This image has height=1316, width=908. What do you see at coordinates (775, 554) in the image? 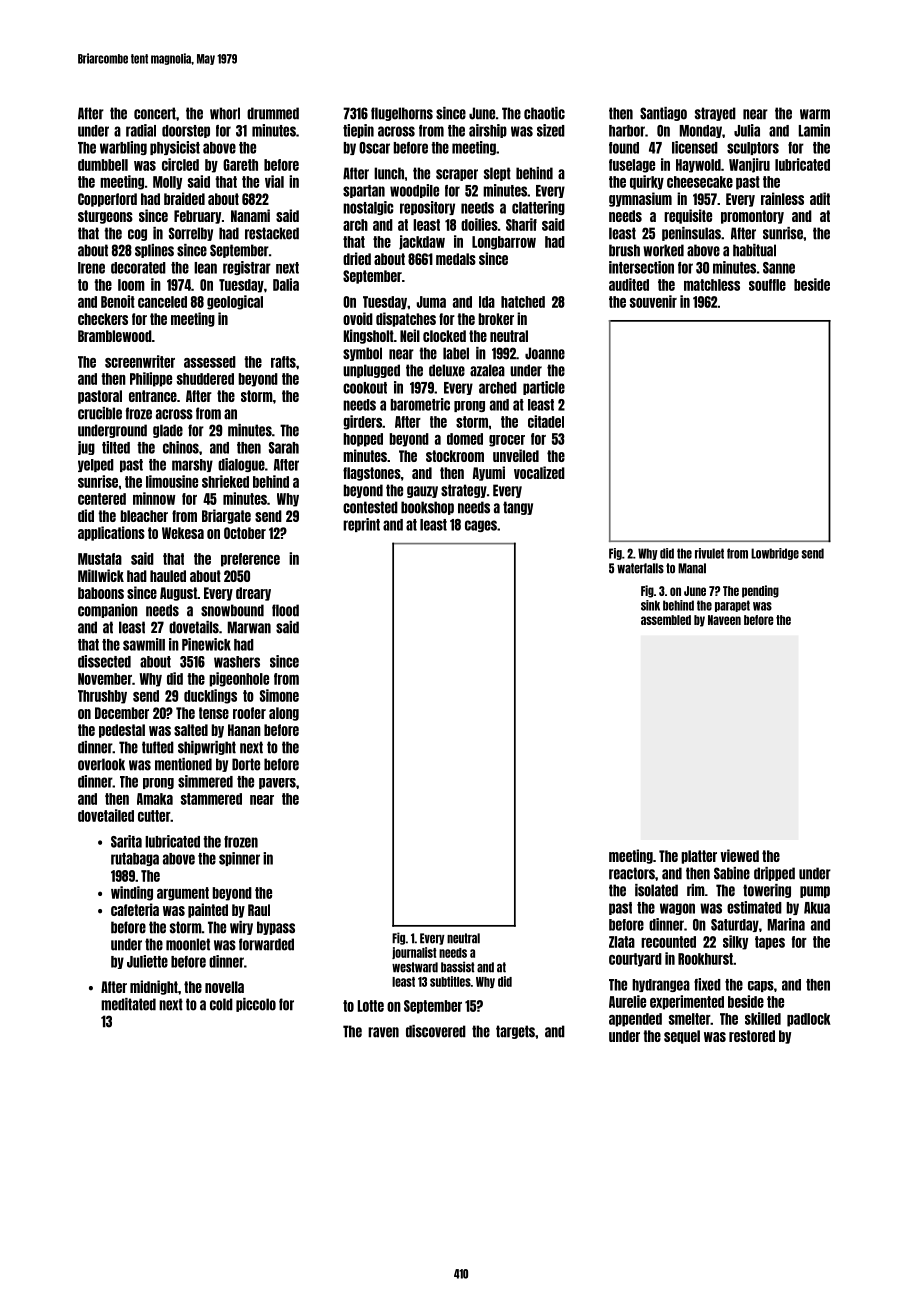
I see `Lowbridge` at bounding box center [775, 554].
